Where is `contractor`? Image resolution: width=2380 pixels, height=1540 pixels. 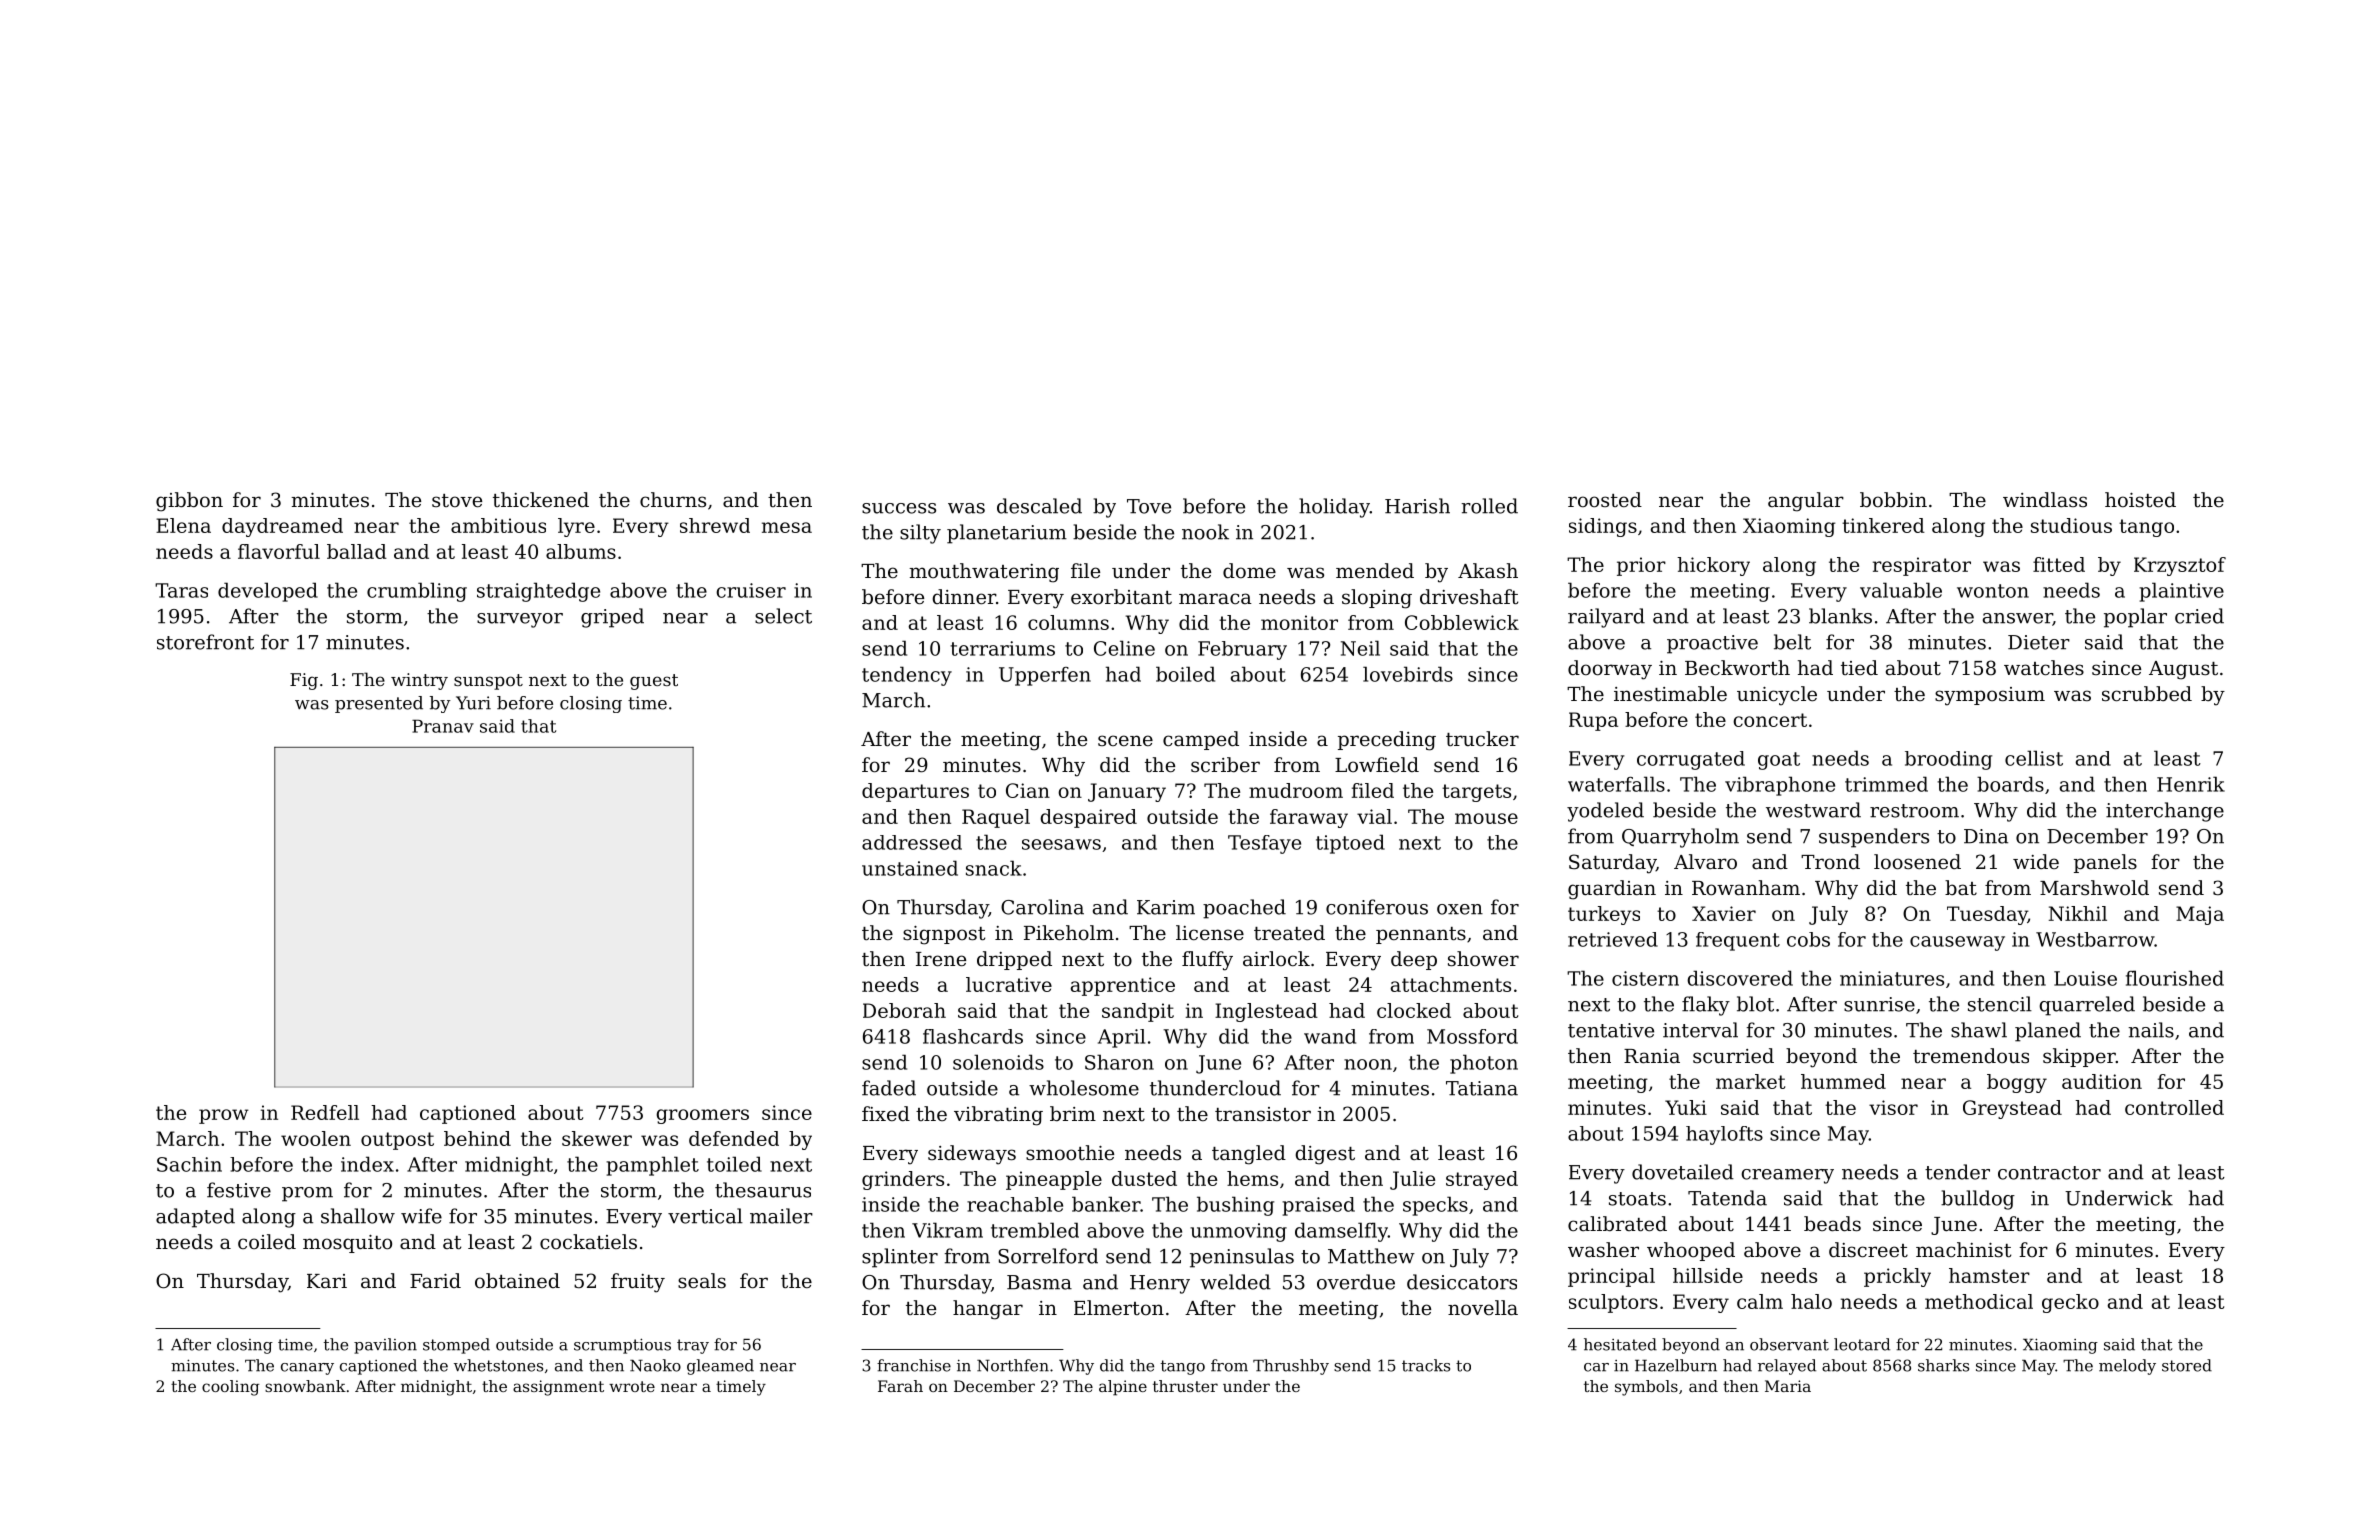
contractor is located at coordinates (2049, 1173).
